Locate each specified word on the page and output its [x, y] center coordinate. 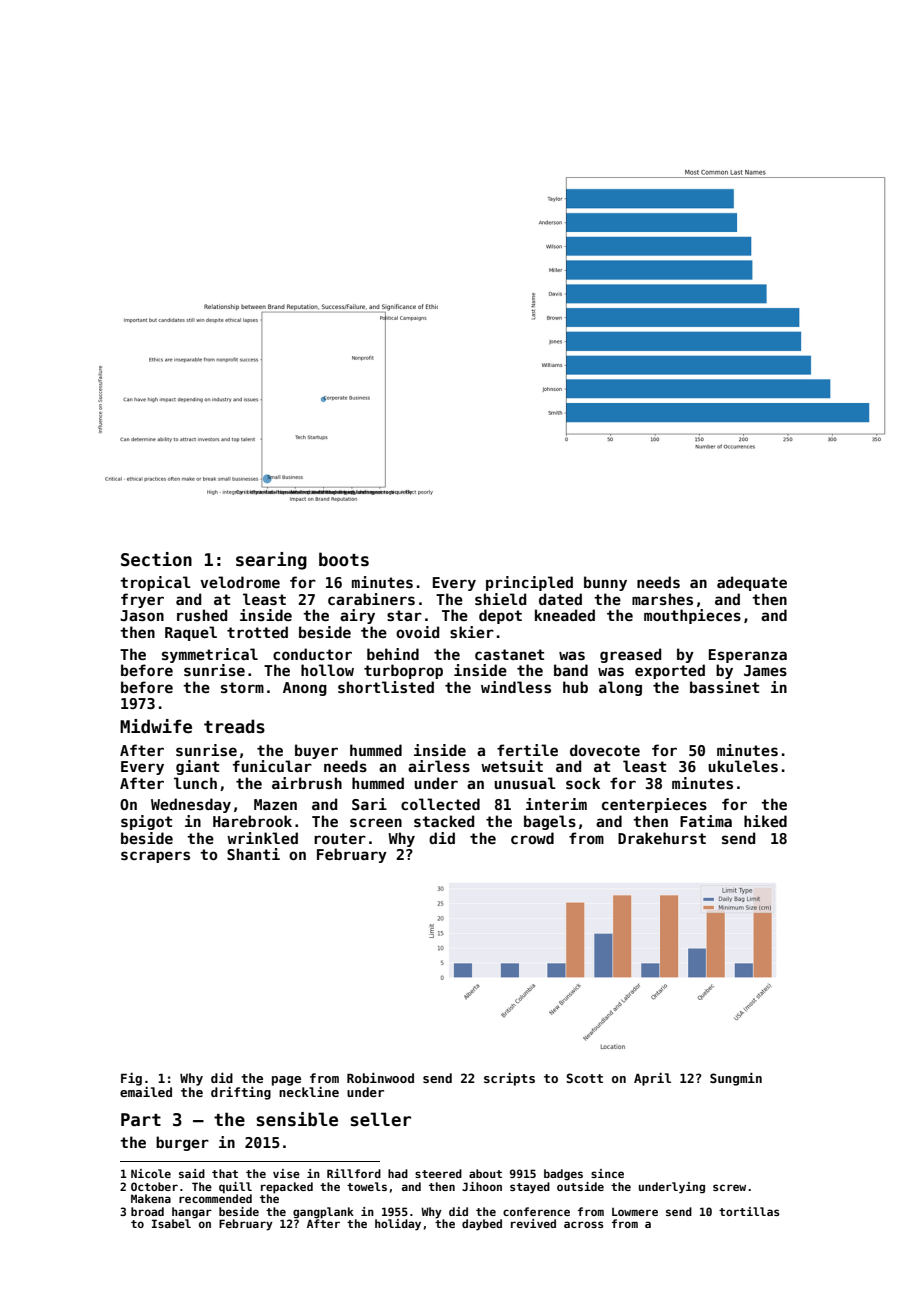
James [765, 670]
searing [271, 561]
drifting [241, 1093]
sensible [297, 1119]
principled [529, 583]
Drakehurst [662, 838]
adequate [752, 583]
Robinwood [380, 1078]
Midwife [156, 726]
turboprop [403, 671]
